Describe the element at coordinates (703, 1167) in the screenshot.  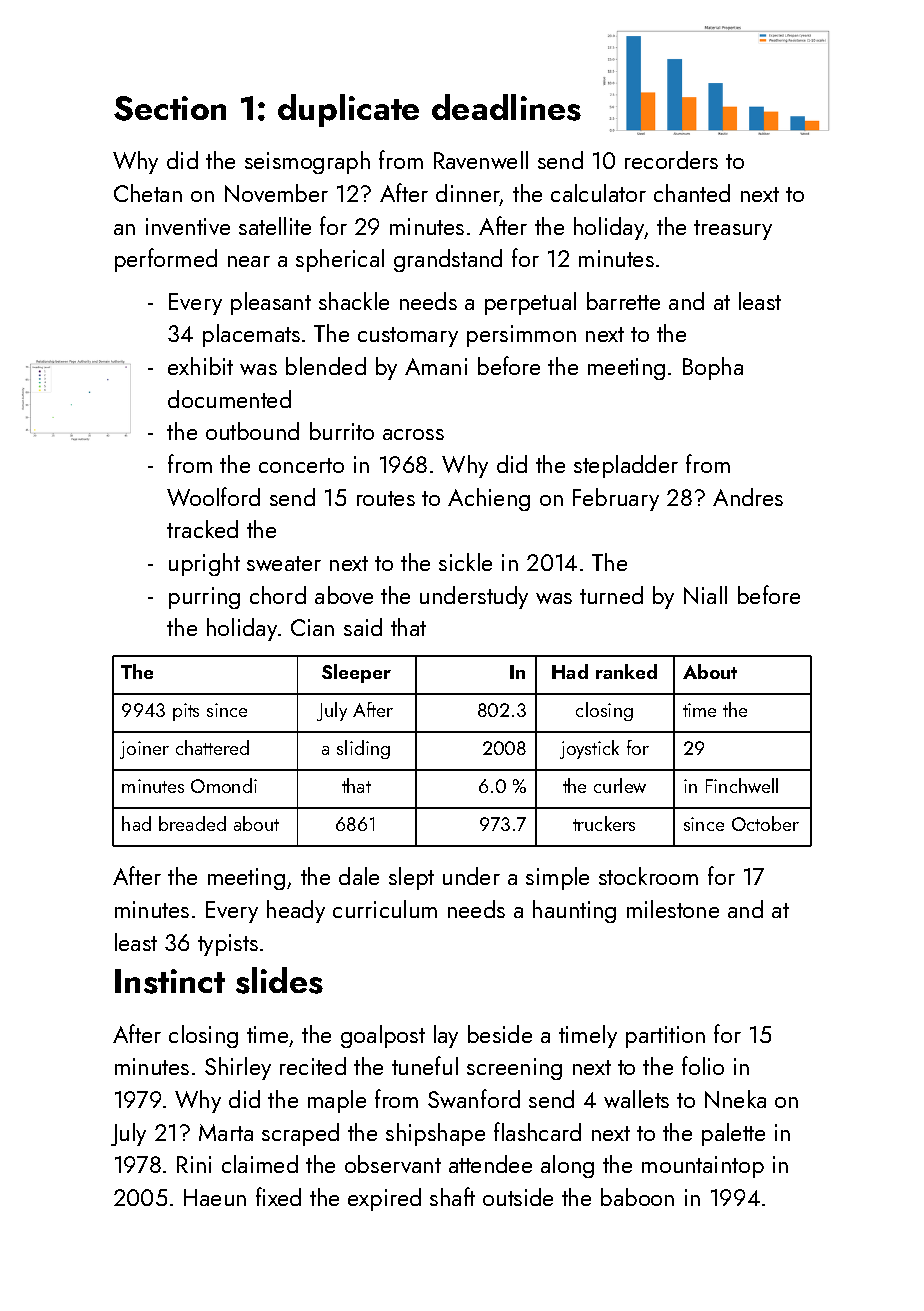
I see `mountaintop` at that location.
